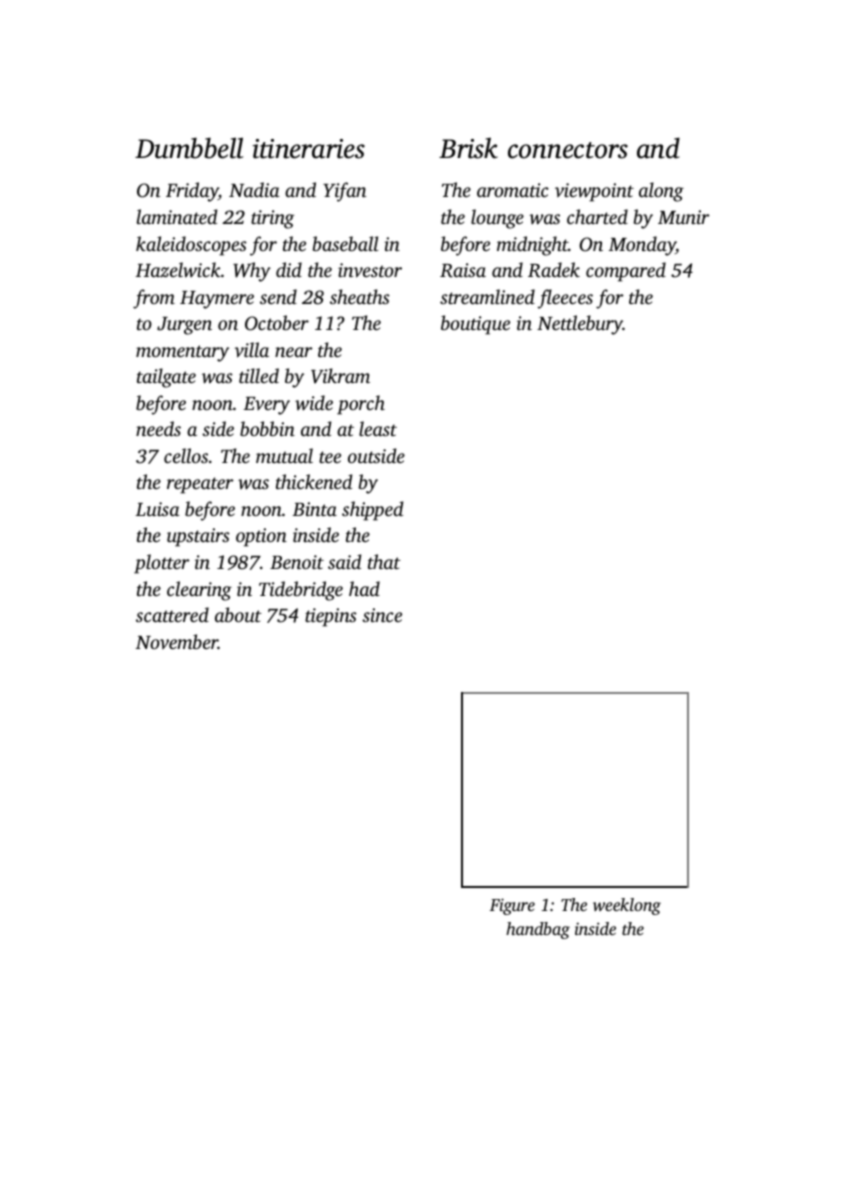 This page has height=1200, width=846. What do you see at coordinates (512, 906) in the page?
I see `Figure` at bounding box center [512, 906].
